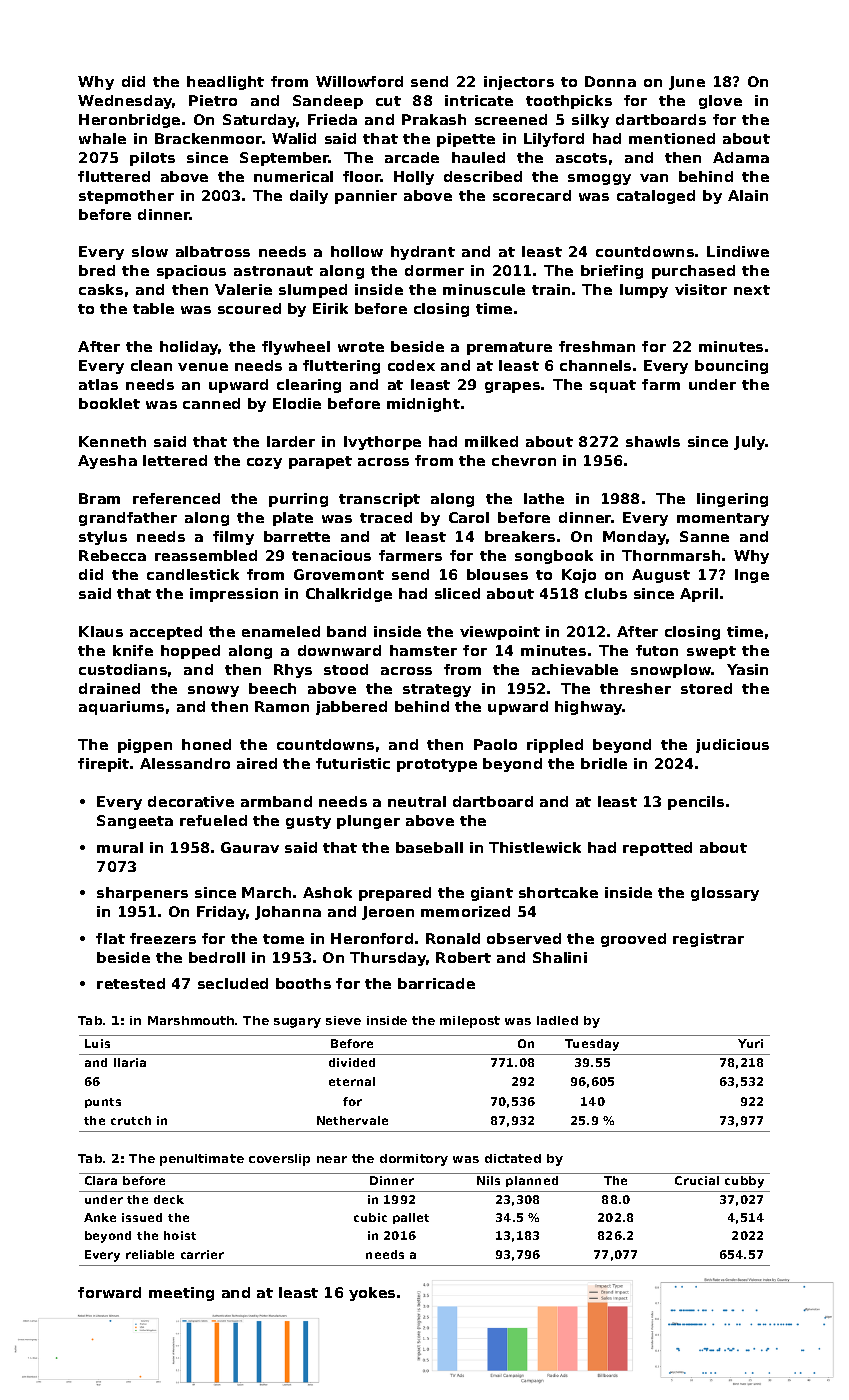 The image size is (849, 1400). Describe the element at coordinates (657, 849) in the screenshot. I see `repotted` at that location.
